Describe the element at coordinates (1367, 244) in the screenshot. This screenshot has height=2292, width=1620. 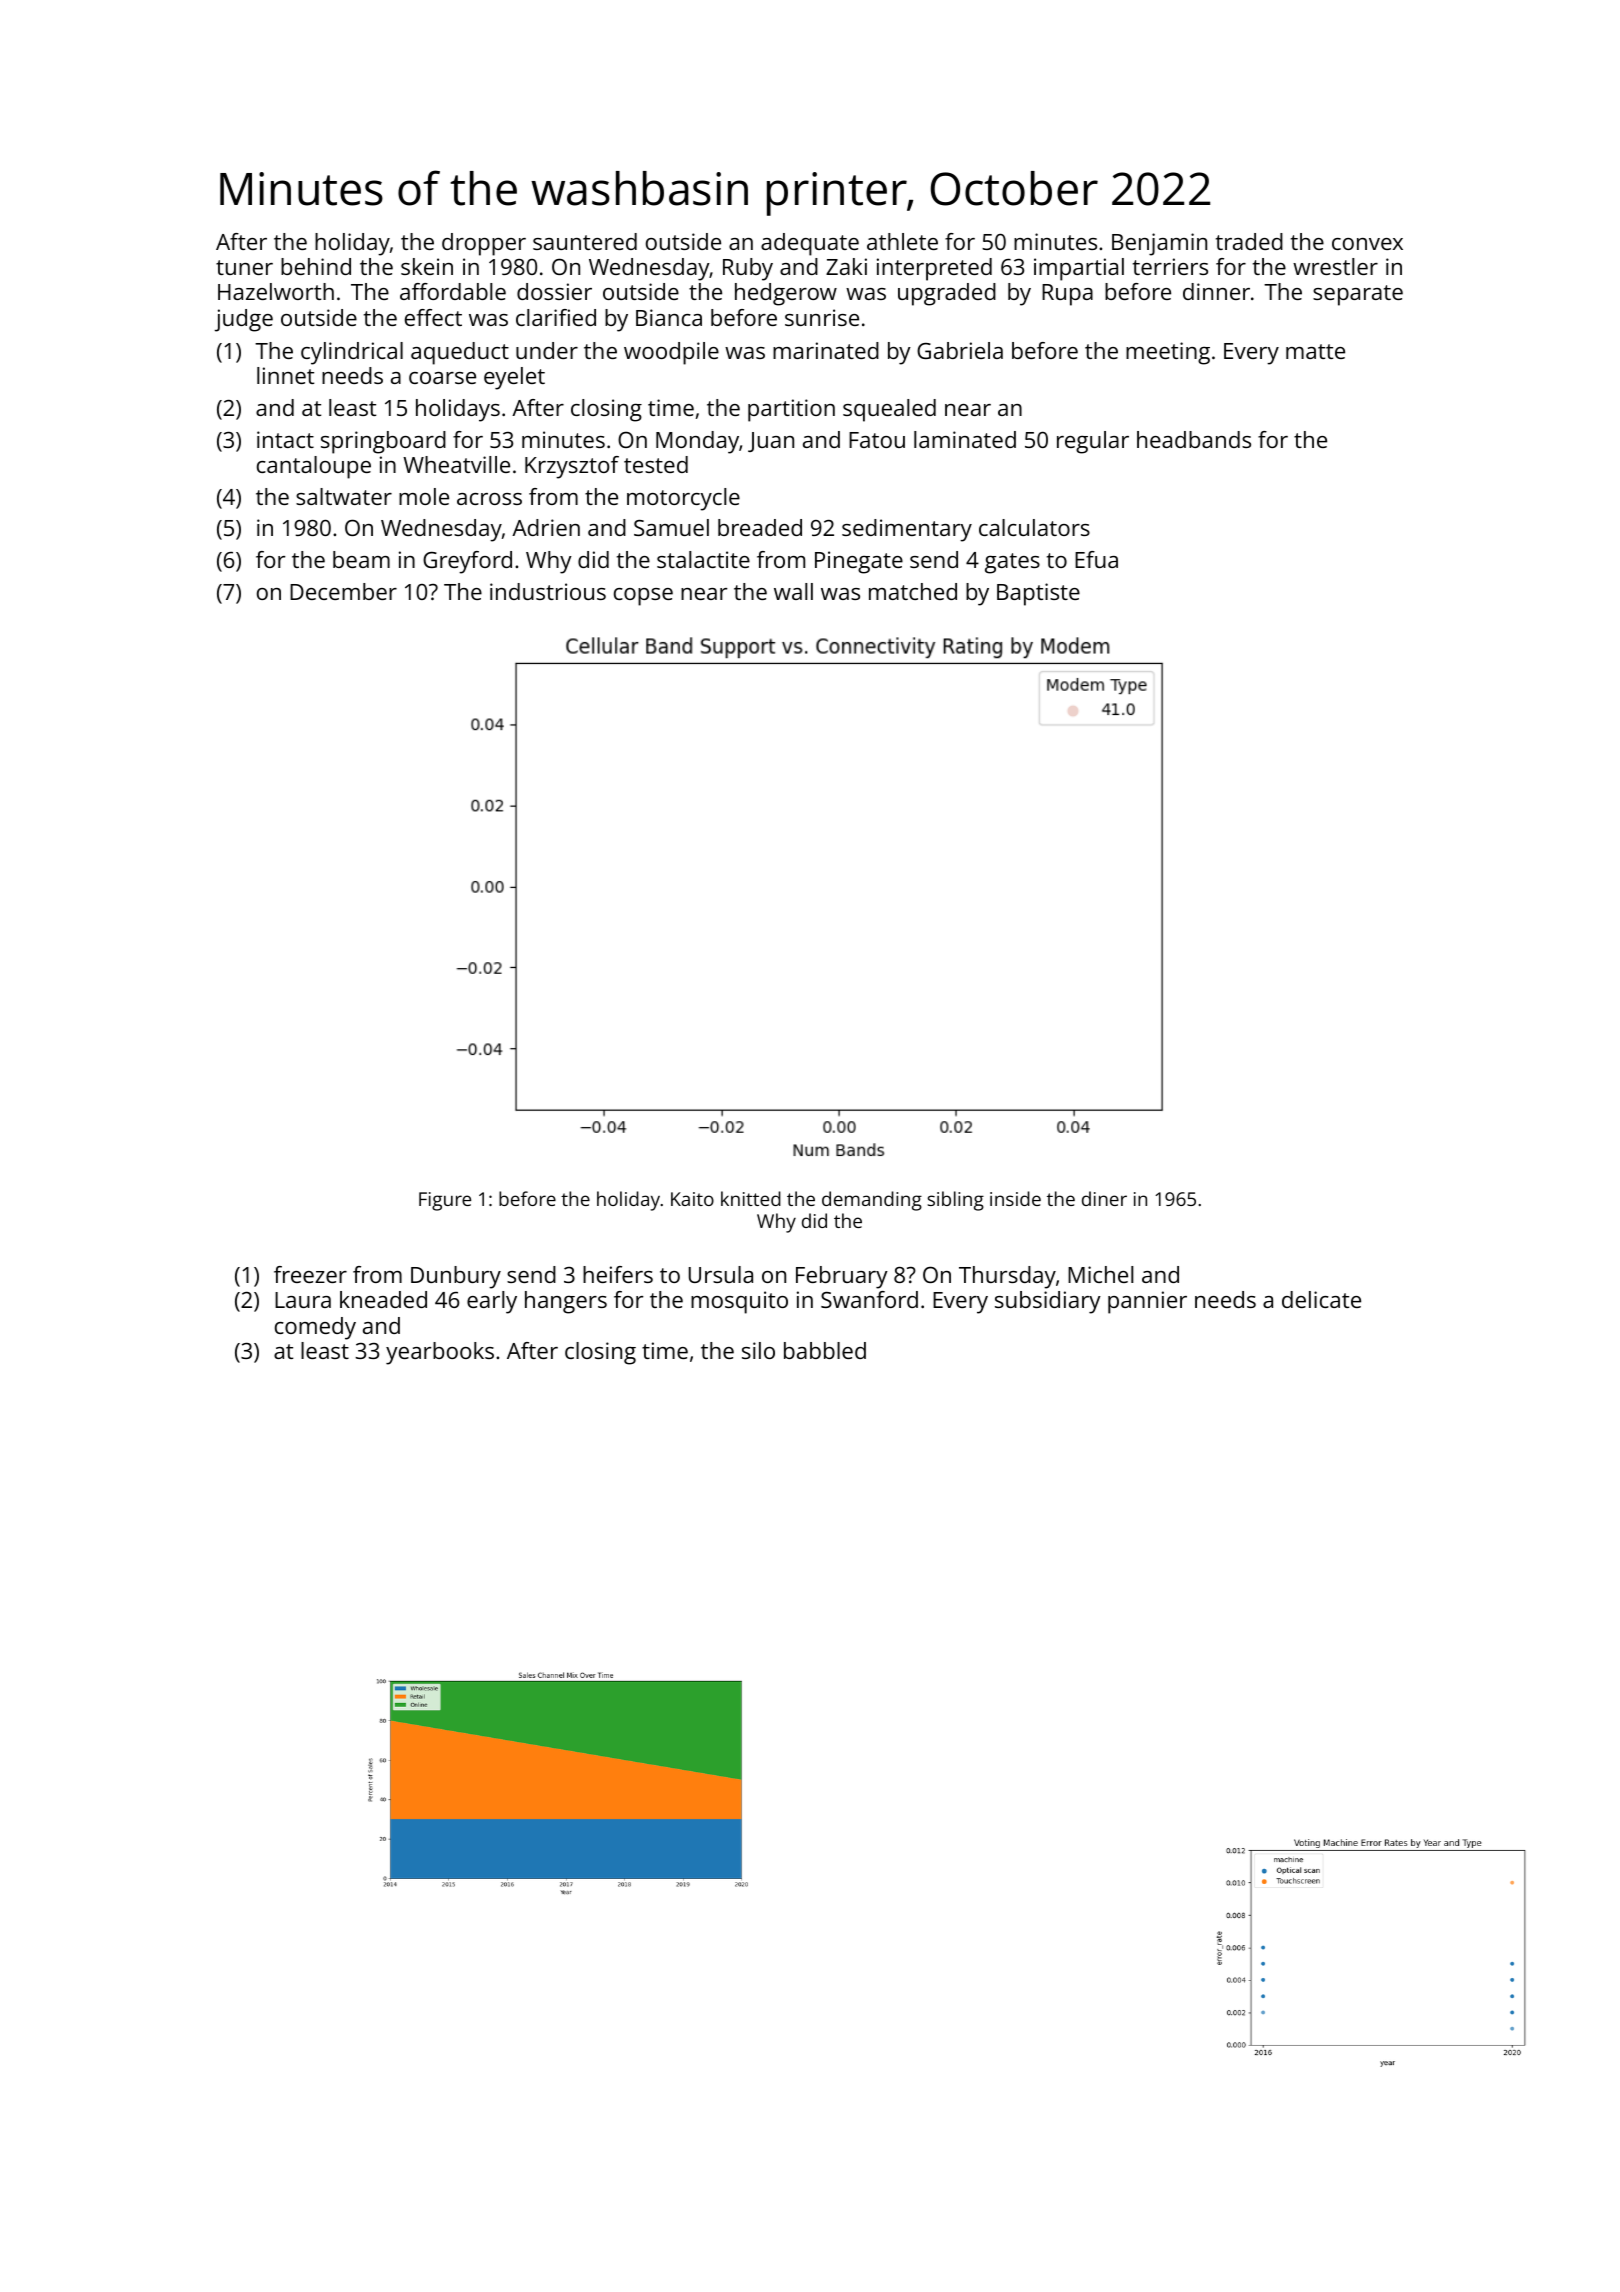
I see `convex` at that location.
